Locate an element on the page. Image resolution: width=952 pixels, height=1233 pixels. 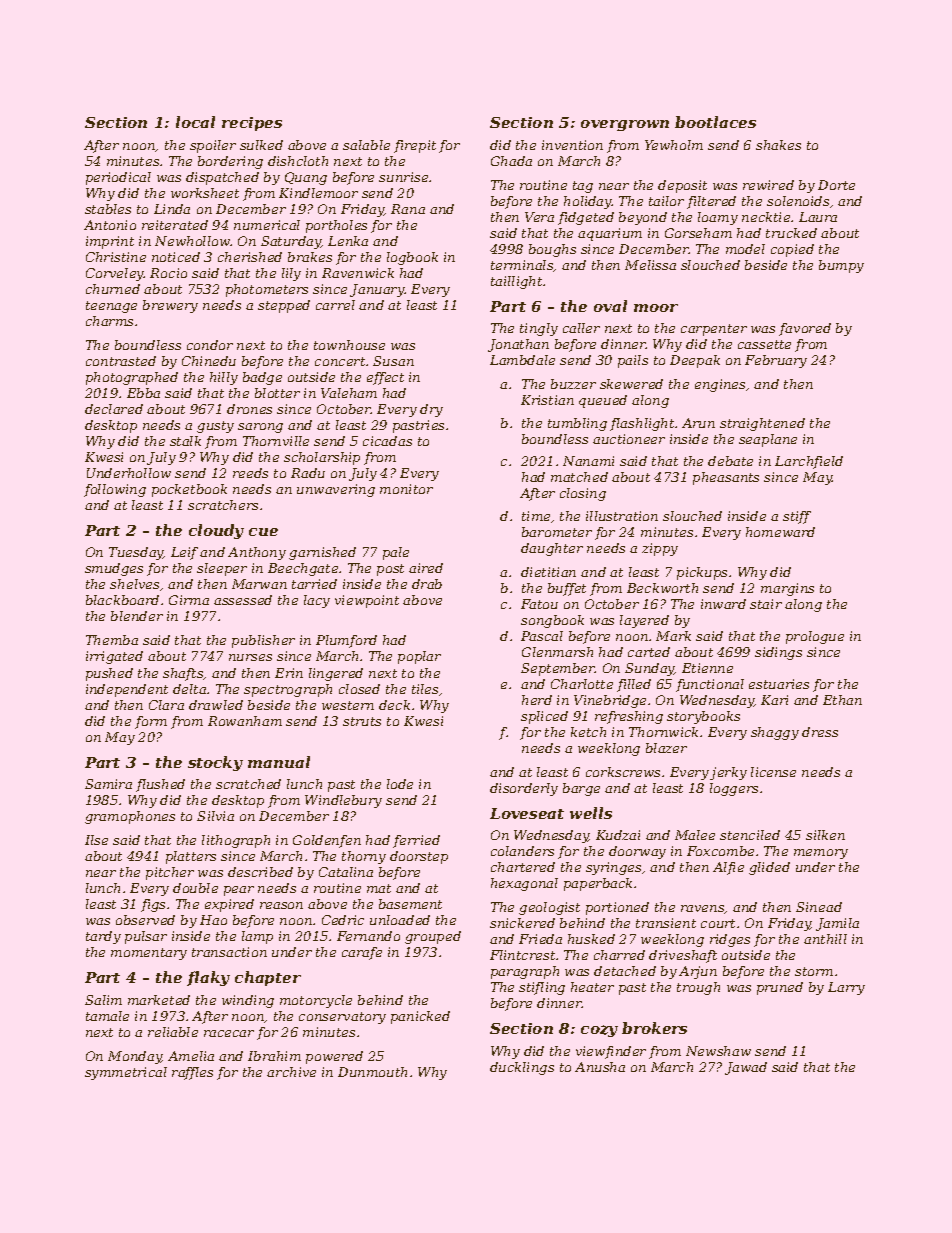
shakes is located at coordinates (778, 145).
